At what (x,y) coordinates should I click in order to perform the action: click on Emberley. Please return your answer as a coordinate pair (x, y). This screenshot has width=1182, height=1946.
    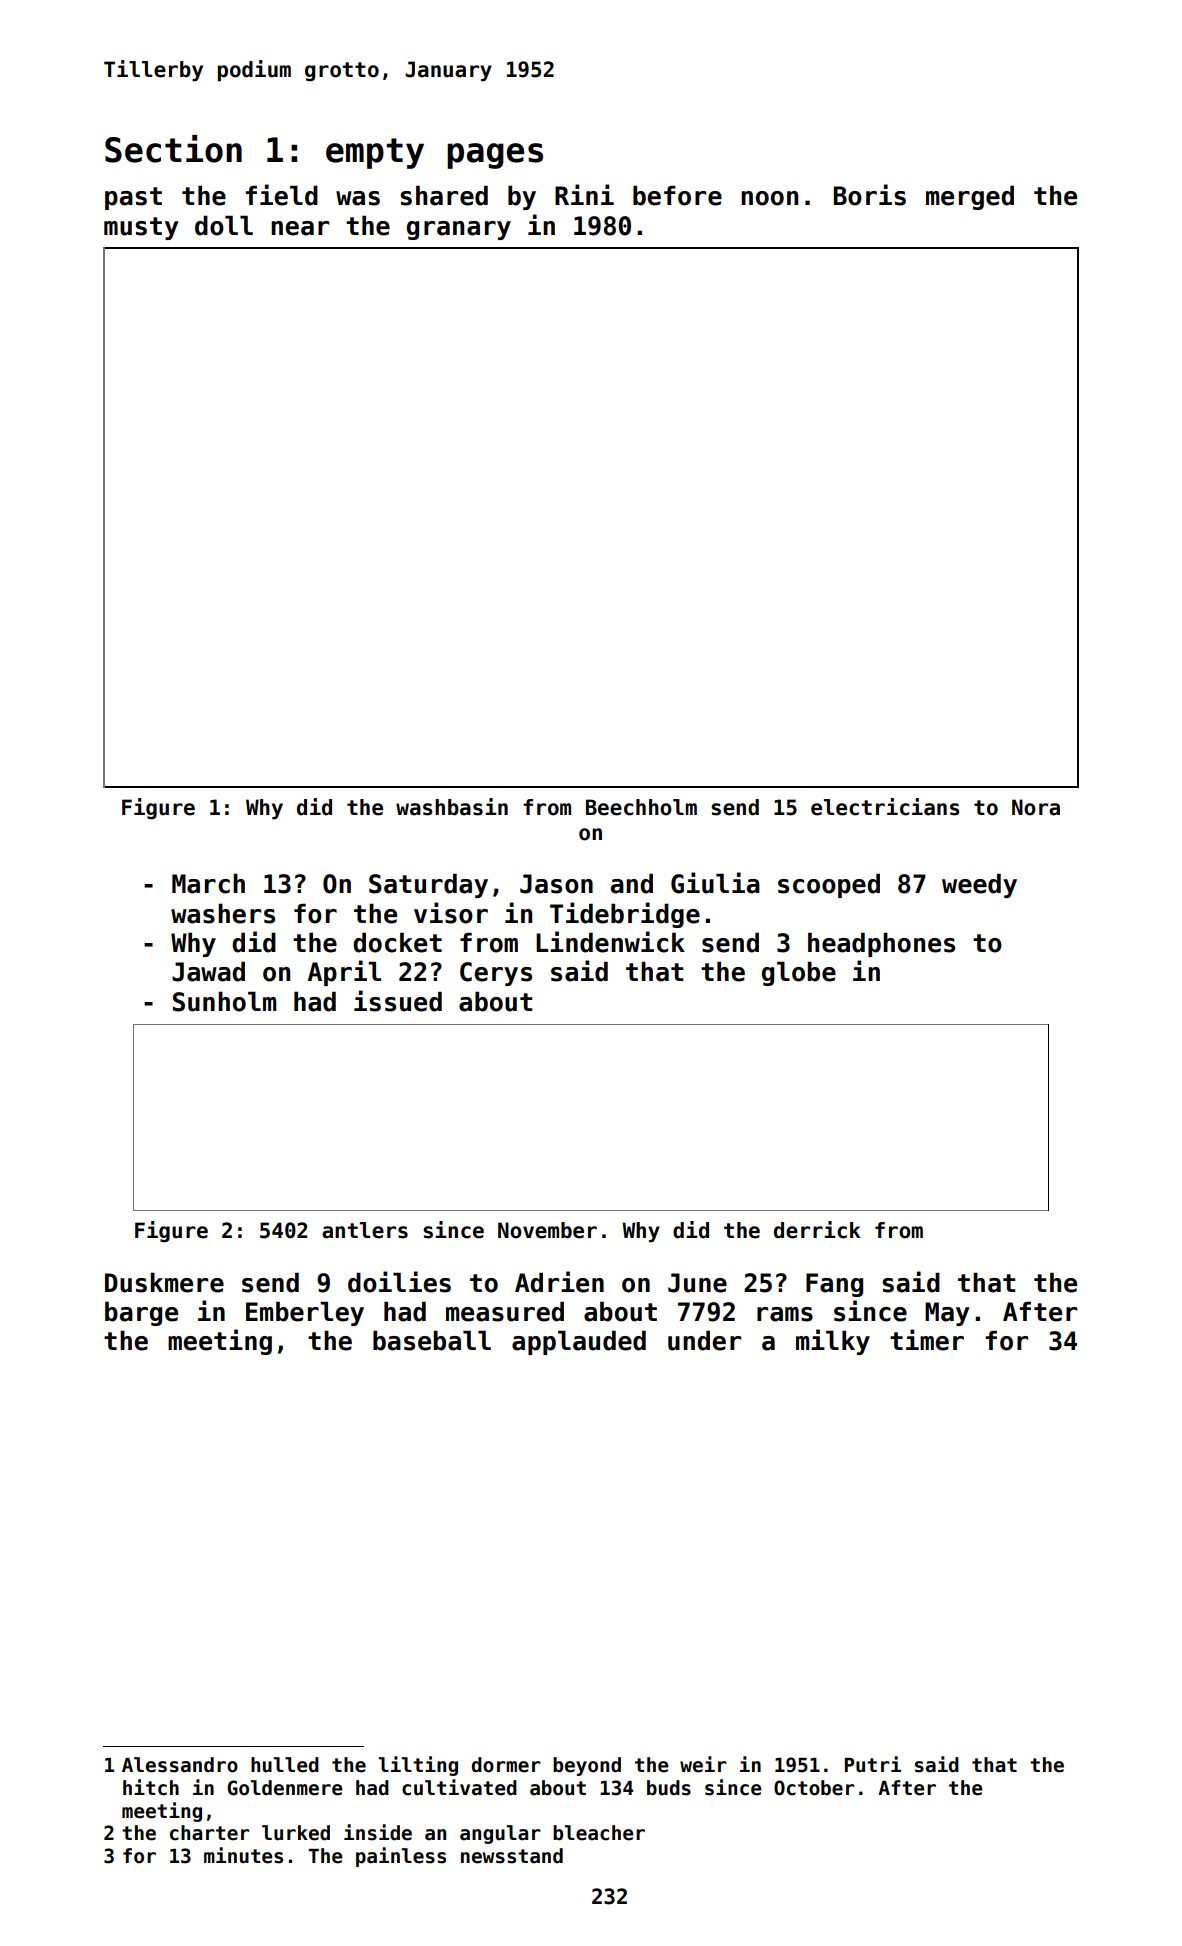
    Looking at the image, I should click on (305, 1313).
